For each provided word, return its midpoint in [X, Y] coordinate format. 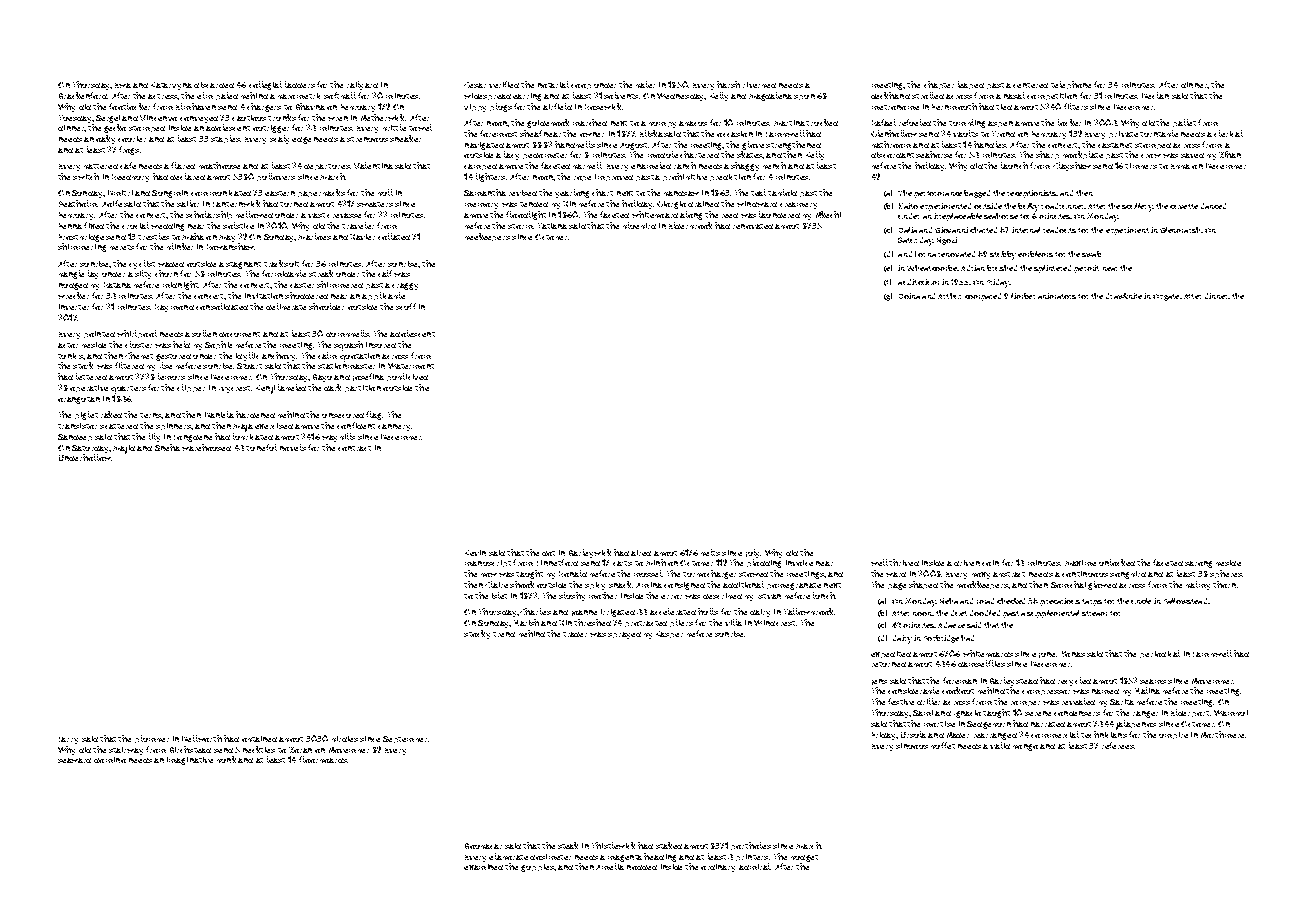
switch [86, 176]
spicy [595, 586]
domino [110, 760]
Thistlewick [613, 845]
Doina [909, 296]
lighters [490, 177]
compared [983, 297]
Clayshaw [1072, 166]
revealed [1078, 701]
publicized [407, 377]
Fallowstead [1185, 601]
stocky [477, 634]
